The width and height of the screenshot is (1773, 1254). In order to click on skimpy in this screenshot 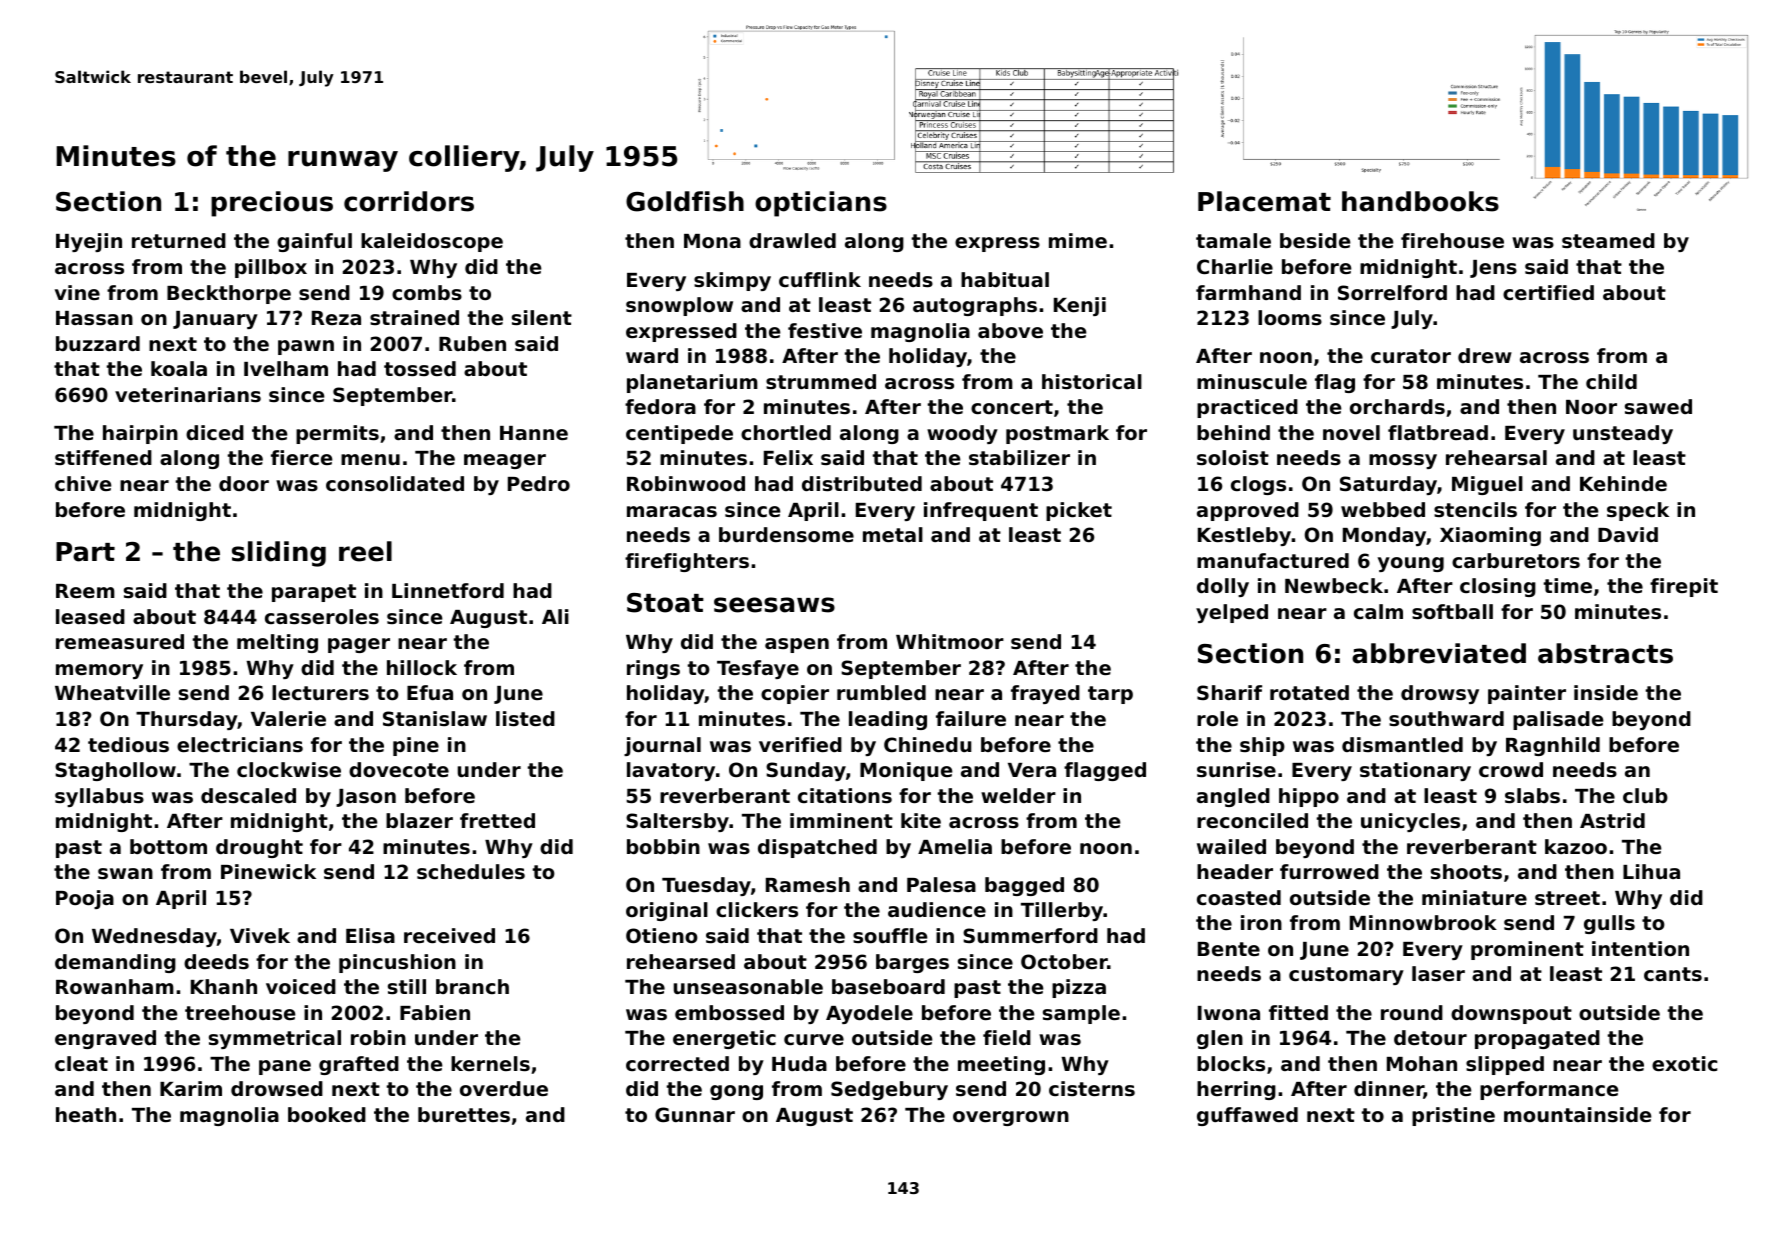, I will do `click(732, 281)`.
